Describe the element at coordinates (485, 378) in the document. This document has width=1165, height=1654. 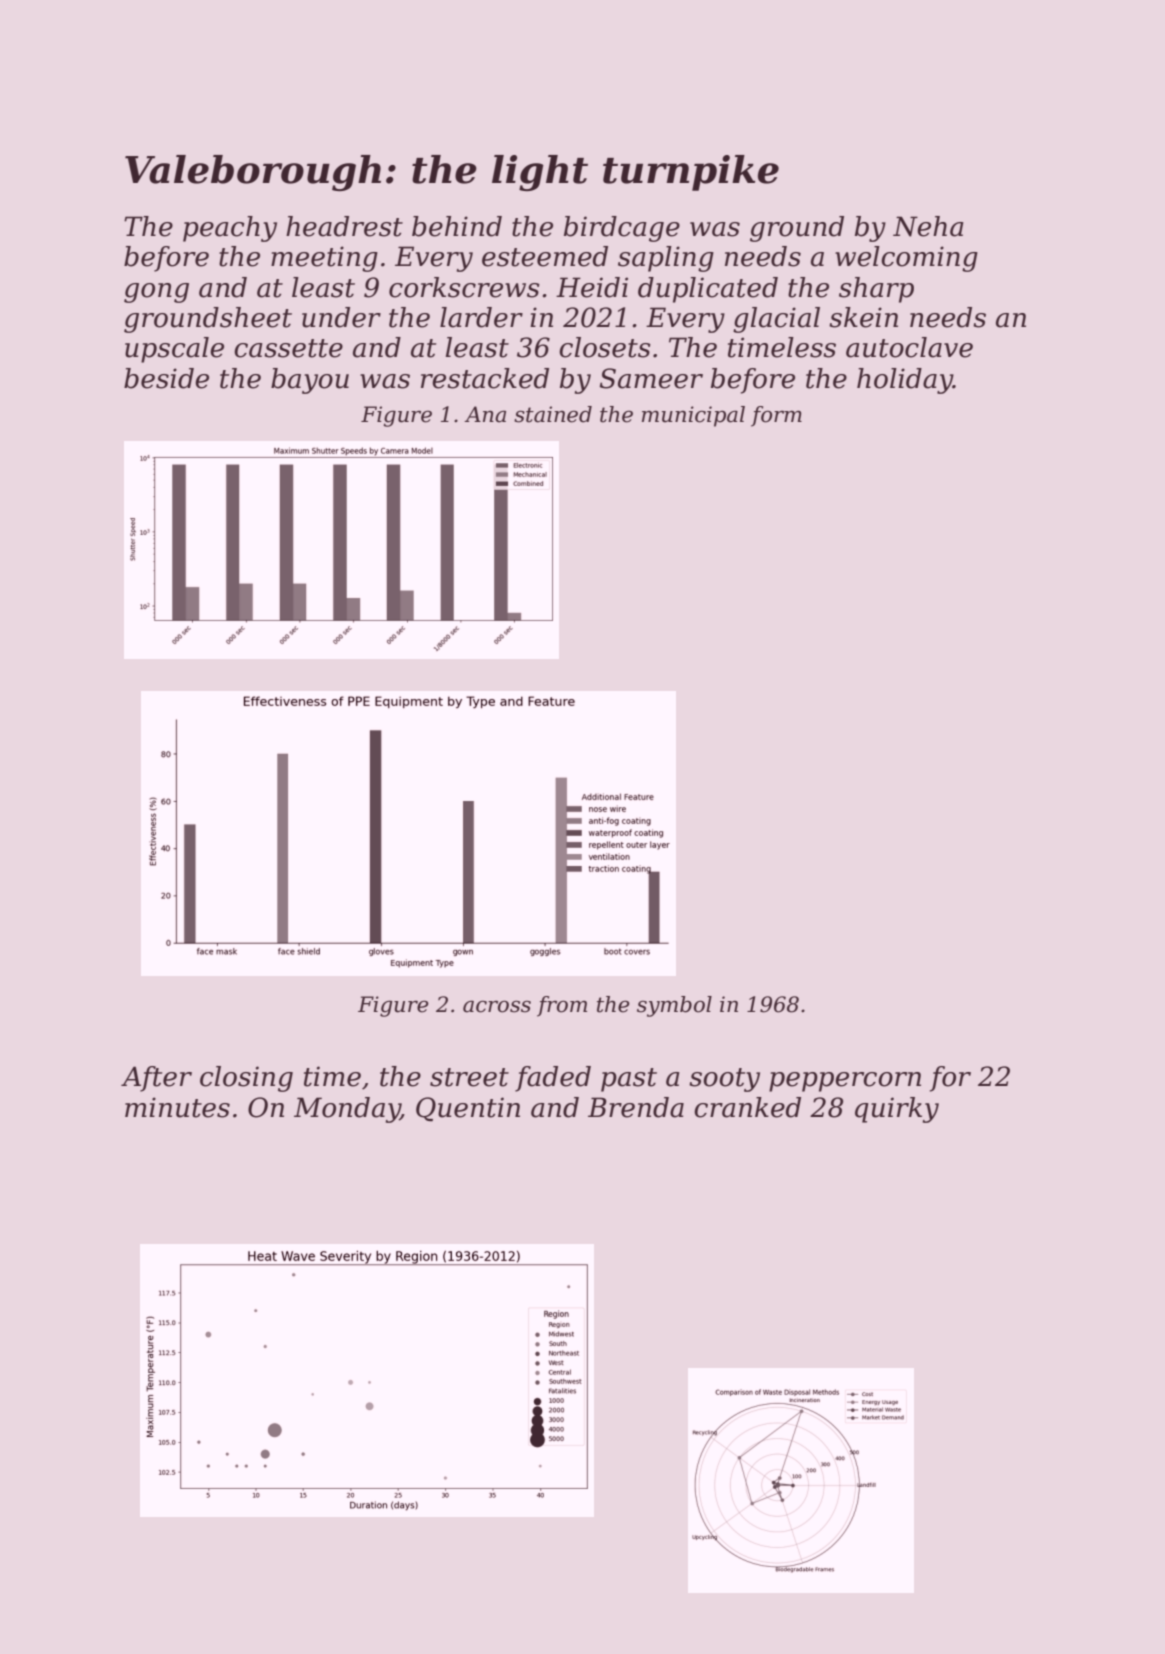
I see `restacked` at that location.
